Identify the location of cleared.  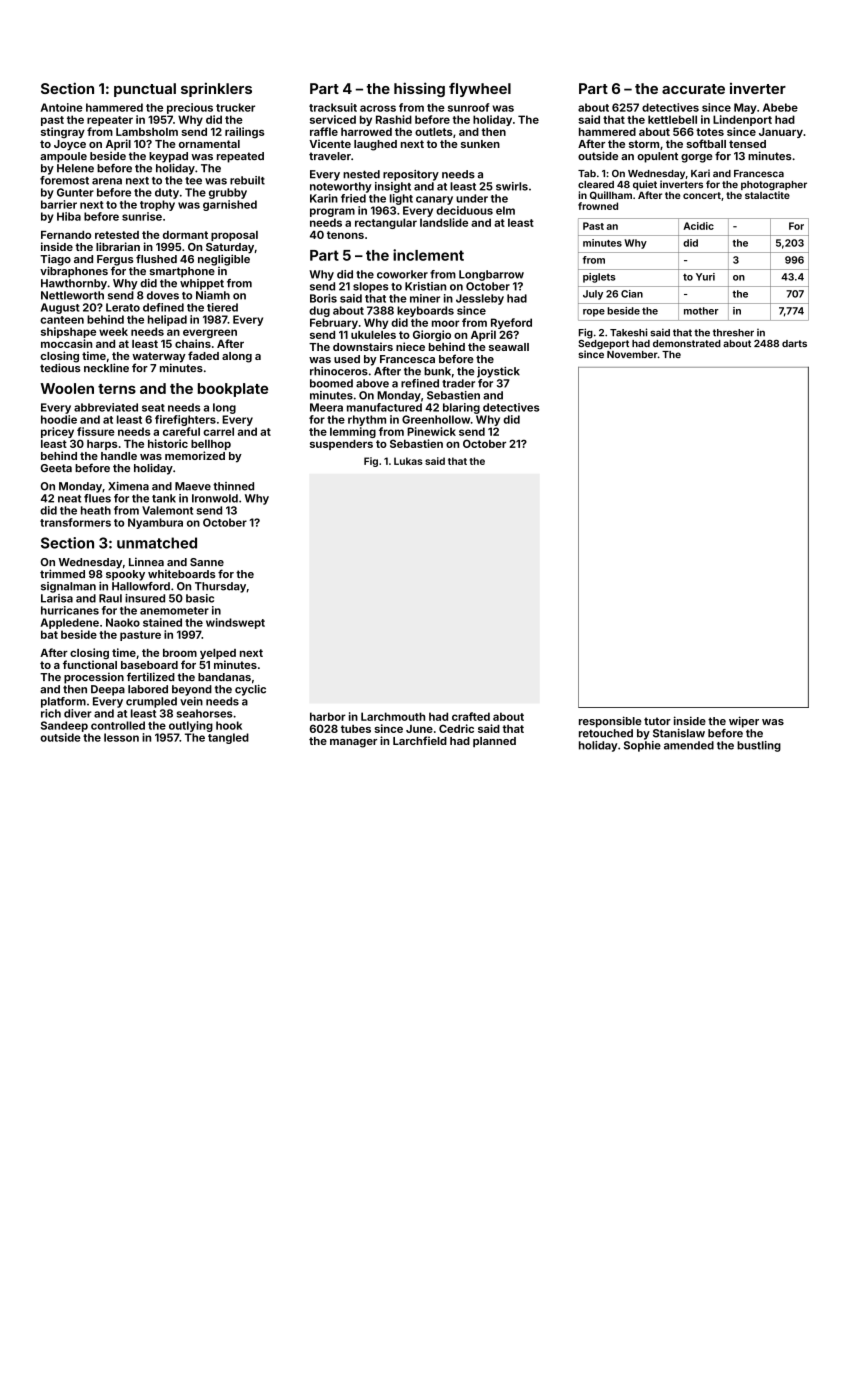
(596, 184).
